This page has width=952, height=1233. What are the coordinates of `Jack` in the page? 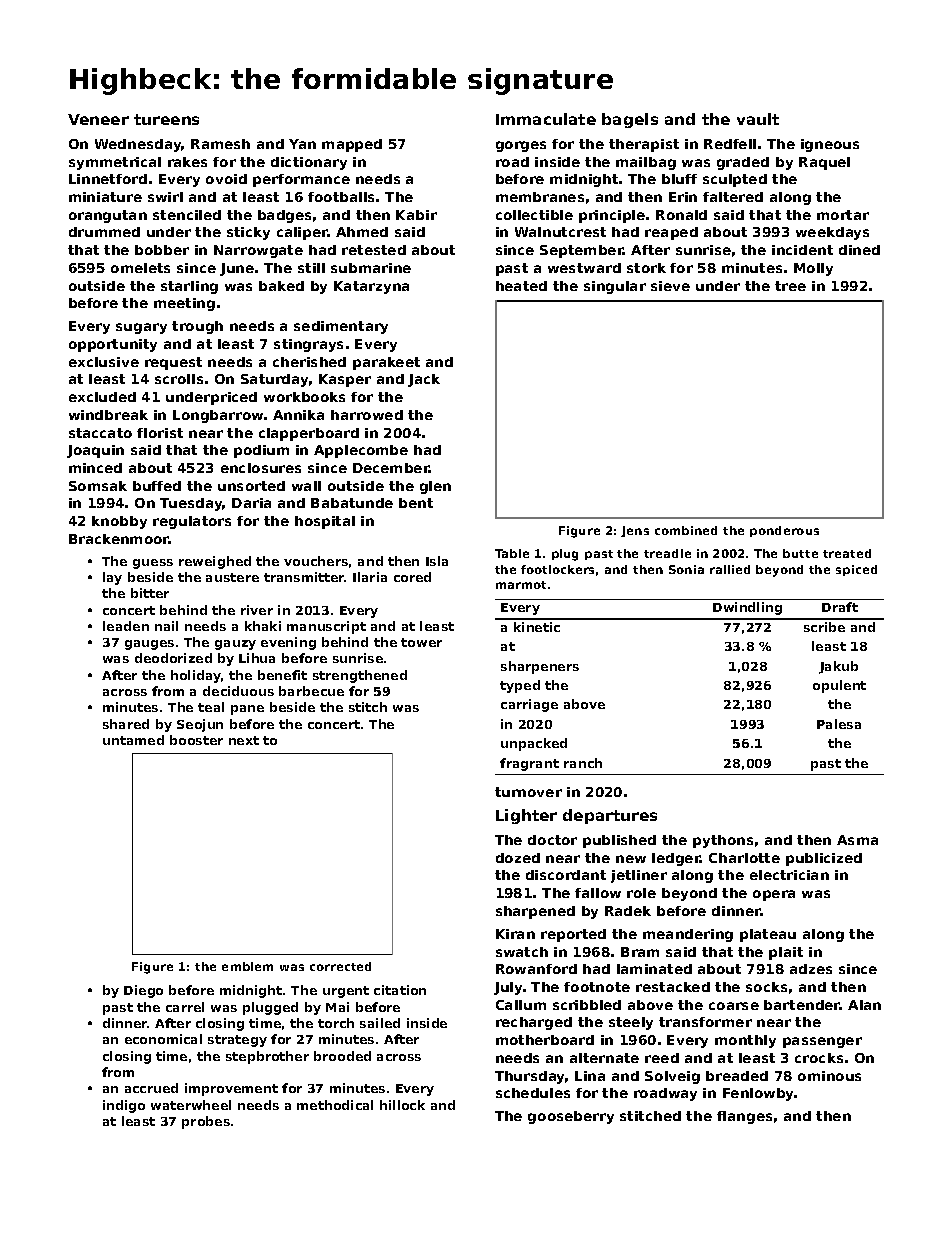 It's located at (424, 380).
